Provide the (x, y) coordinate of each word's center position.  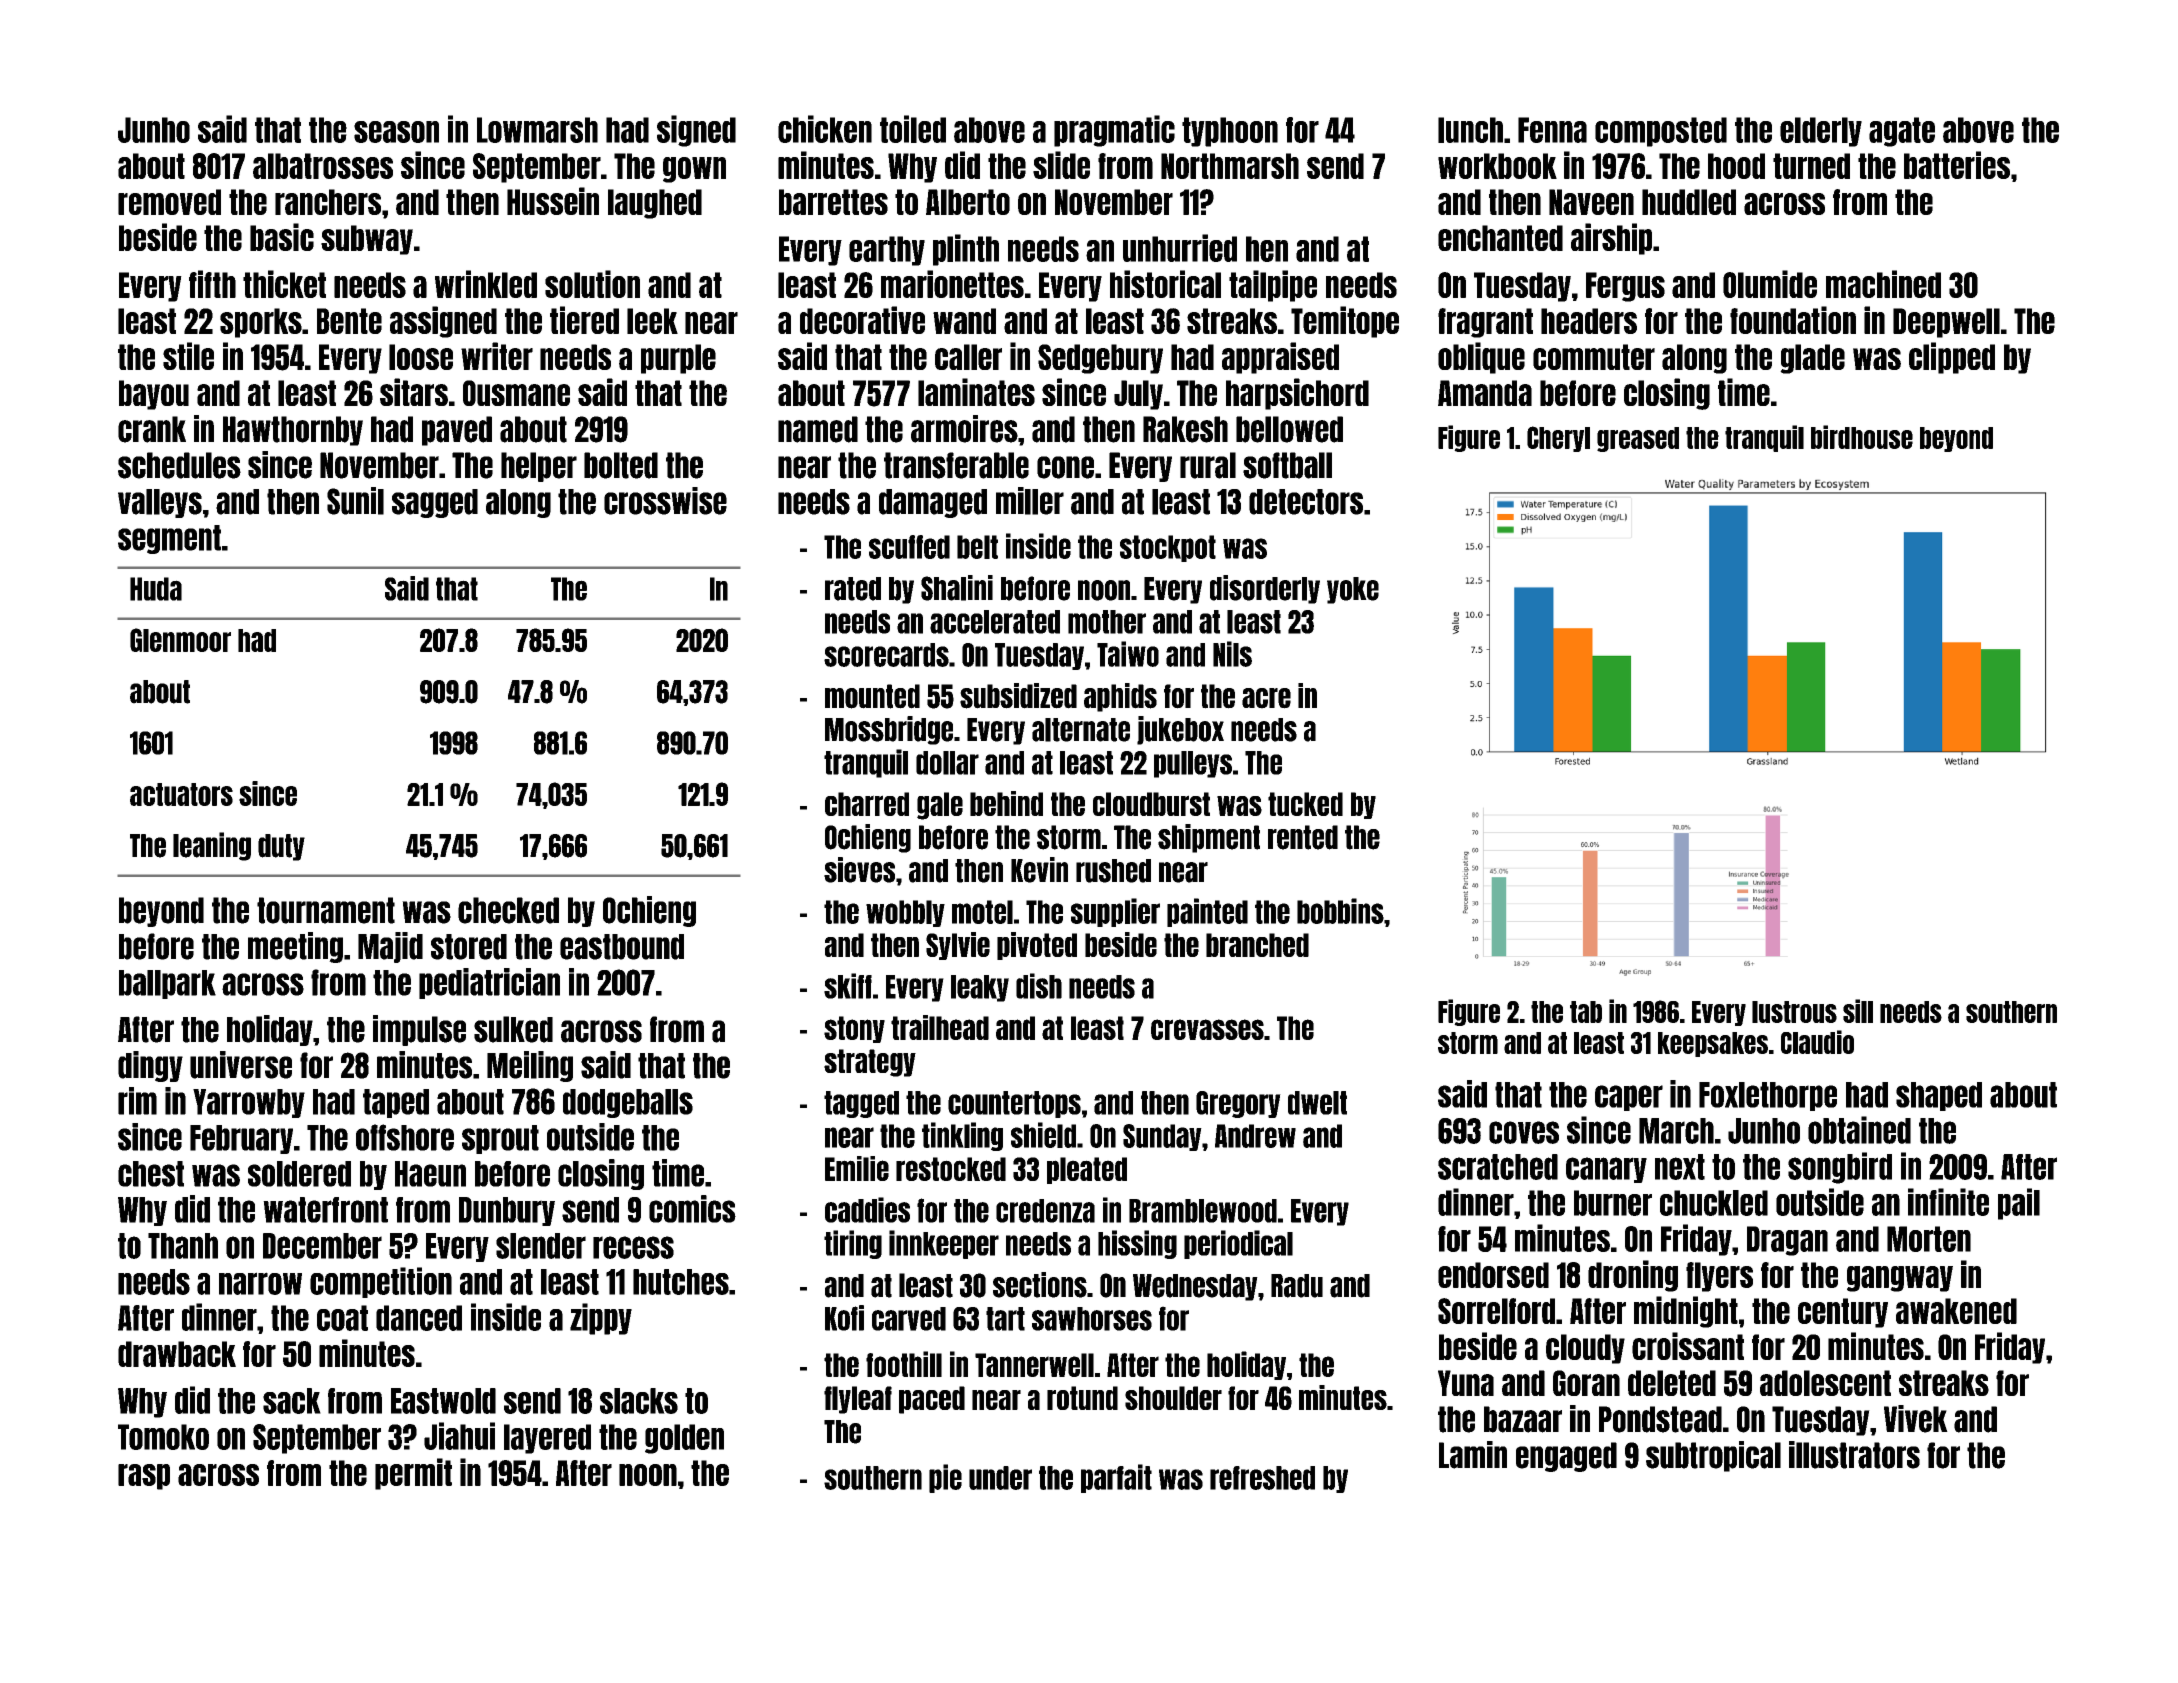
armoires (964, 429)
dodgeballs (628, 1103)
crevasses (1207, 1029)
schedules (179, 465)
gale (940, 806)
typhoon (1230, 132)
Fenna (1552, 130)
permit (413, 1474)
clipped (1952, 358)
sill (1858, 1011)
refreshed (1262, 1478)
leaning (212, 846)
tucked (1305, 804)
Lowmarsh (537, 130)
